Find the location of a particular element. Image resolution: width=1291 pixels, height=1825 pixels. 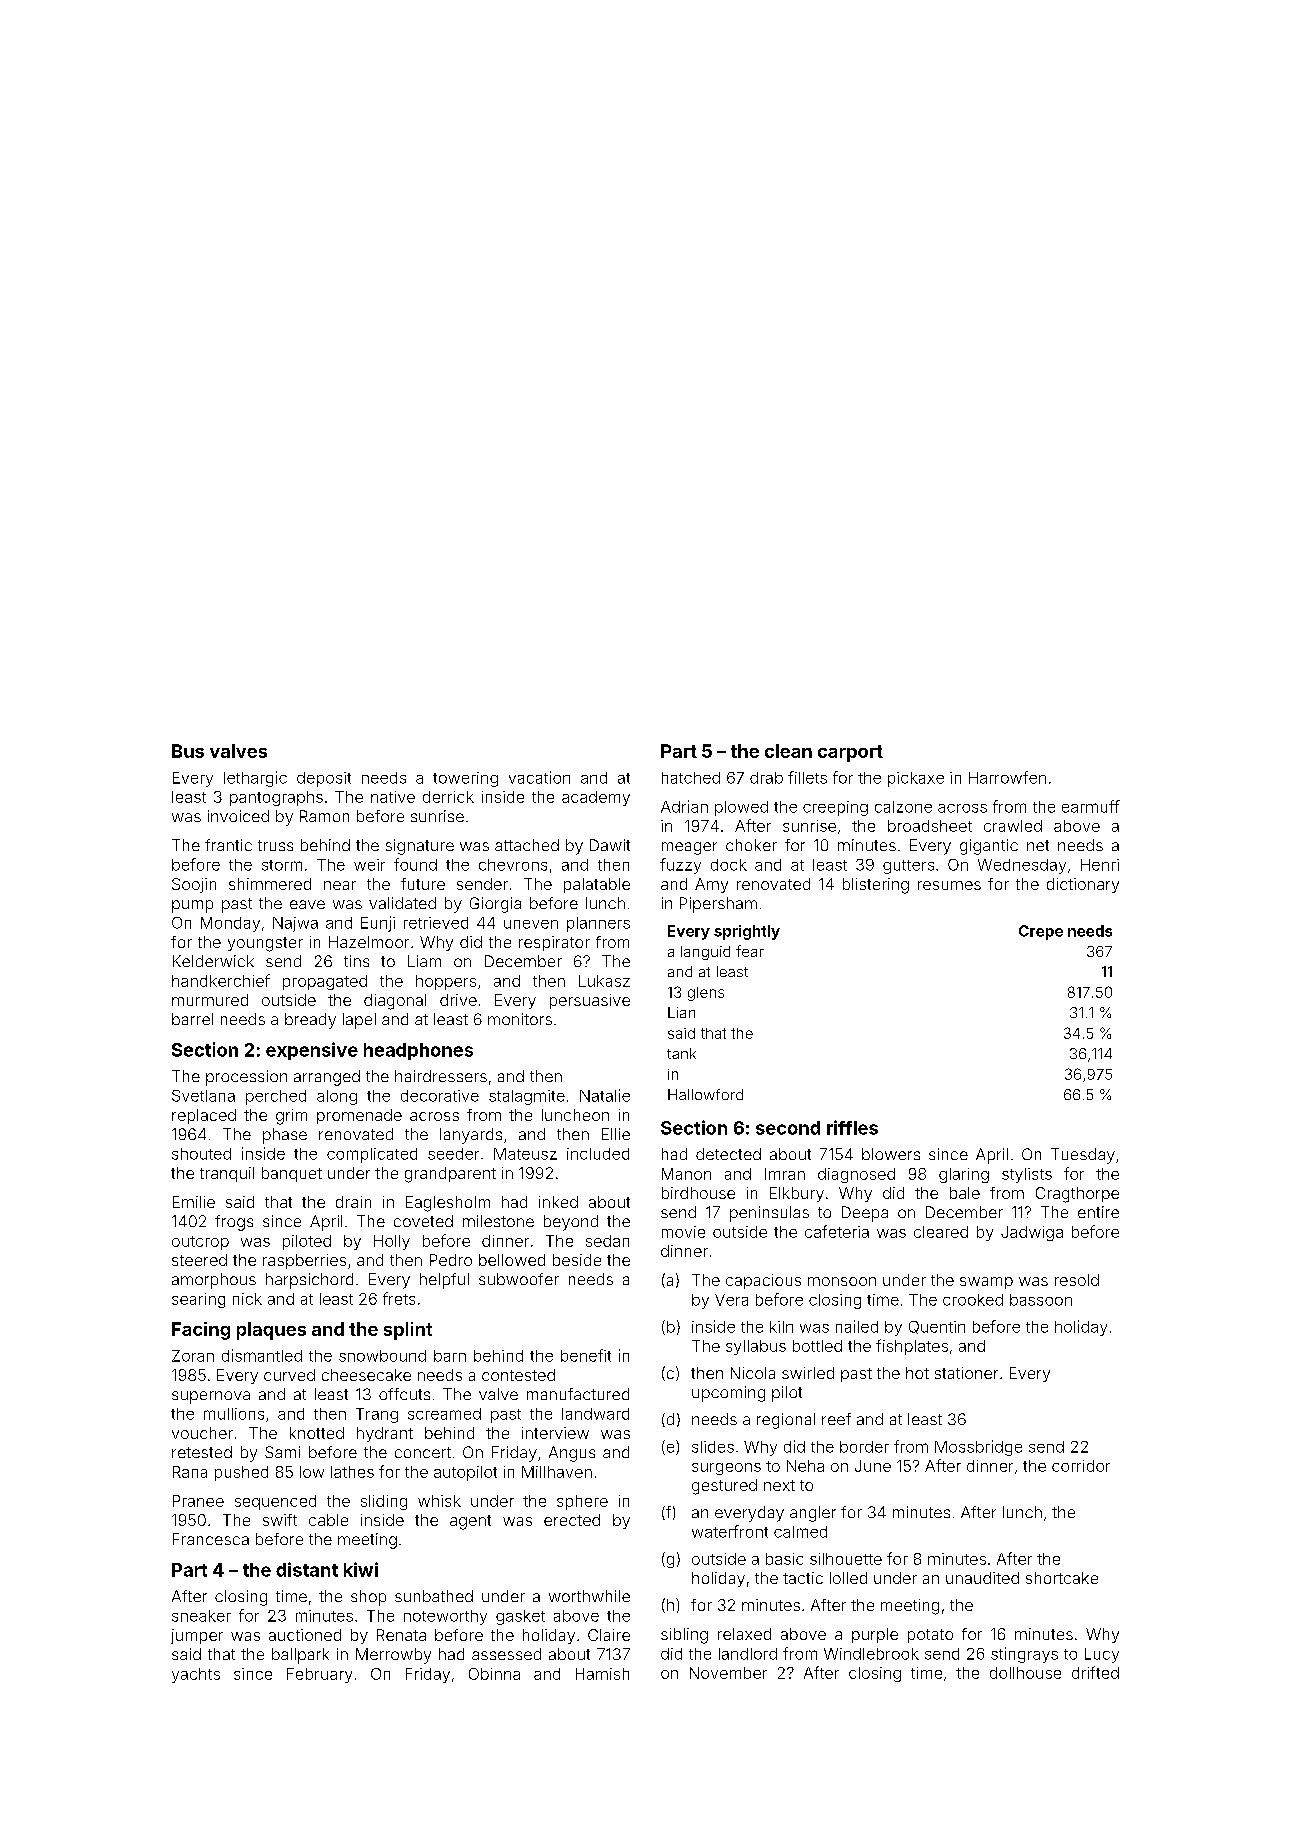

glens is located at coordinates (706, 994).
